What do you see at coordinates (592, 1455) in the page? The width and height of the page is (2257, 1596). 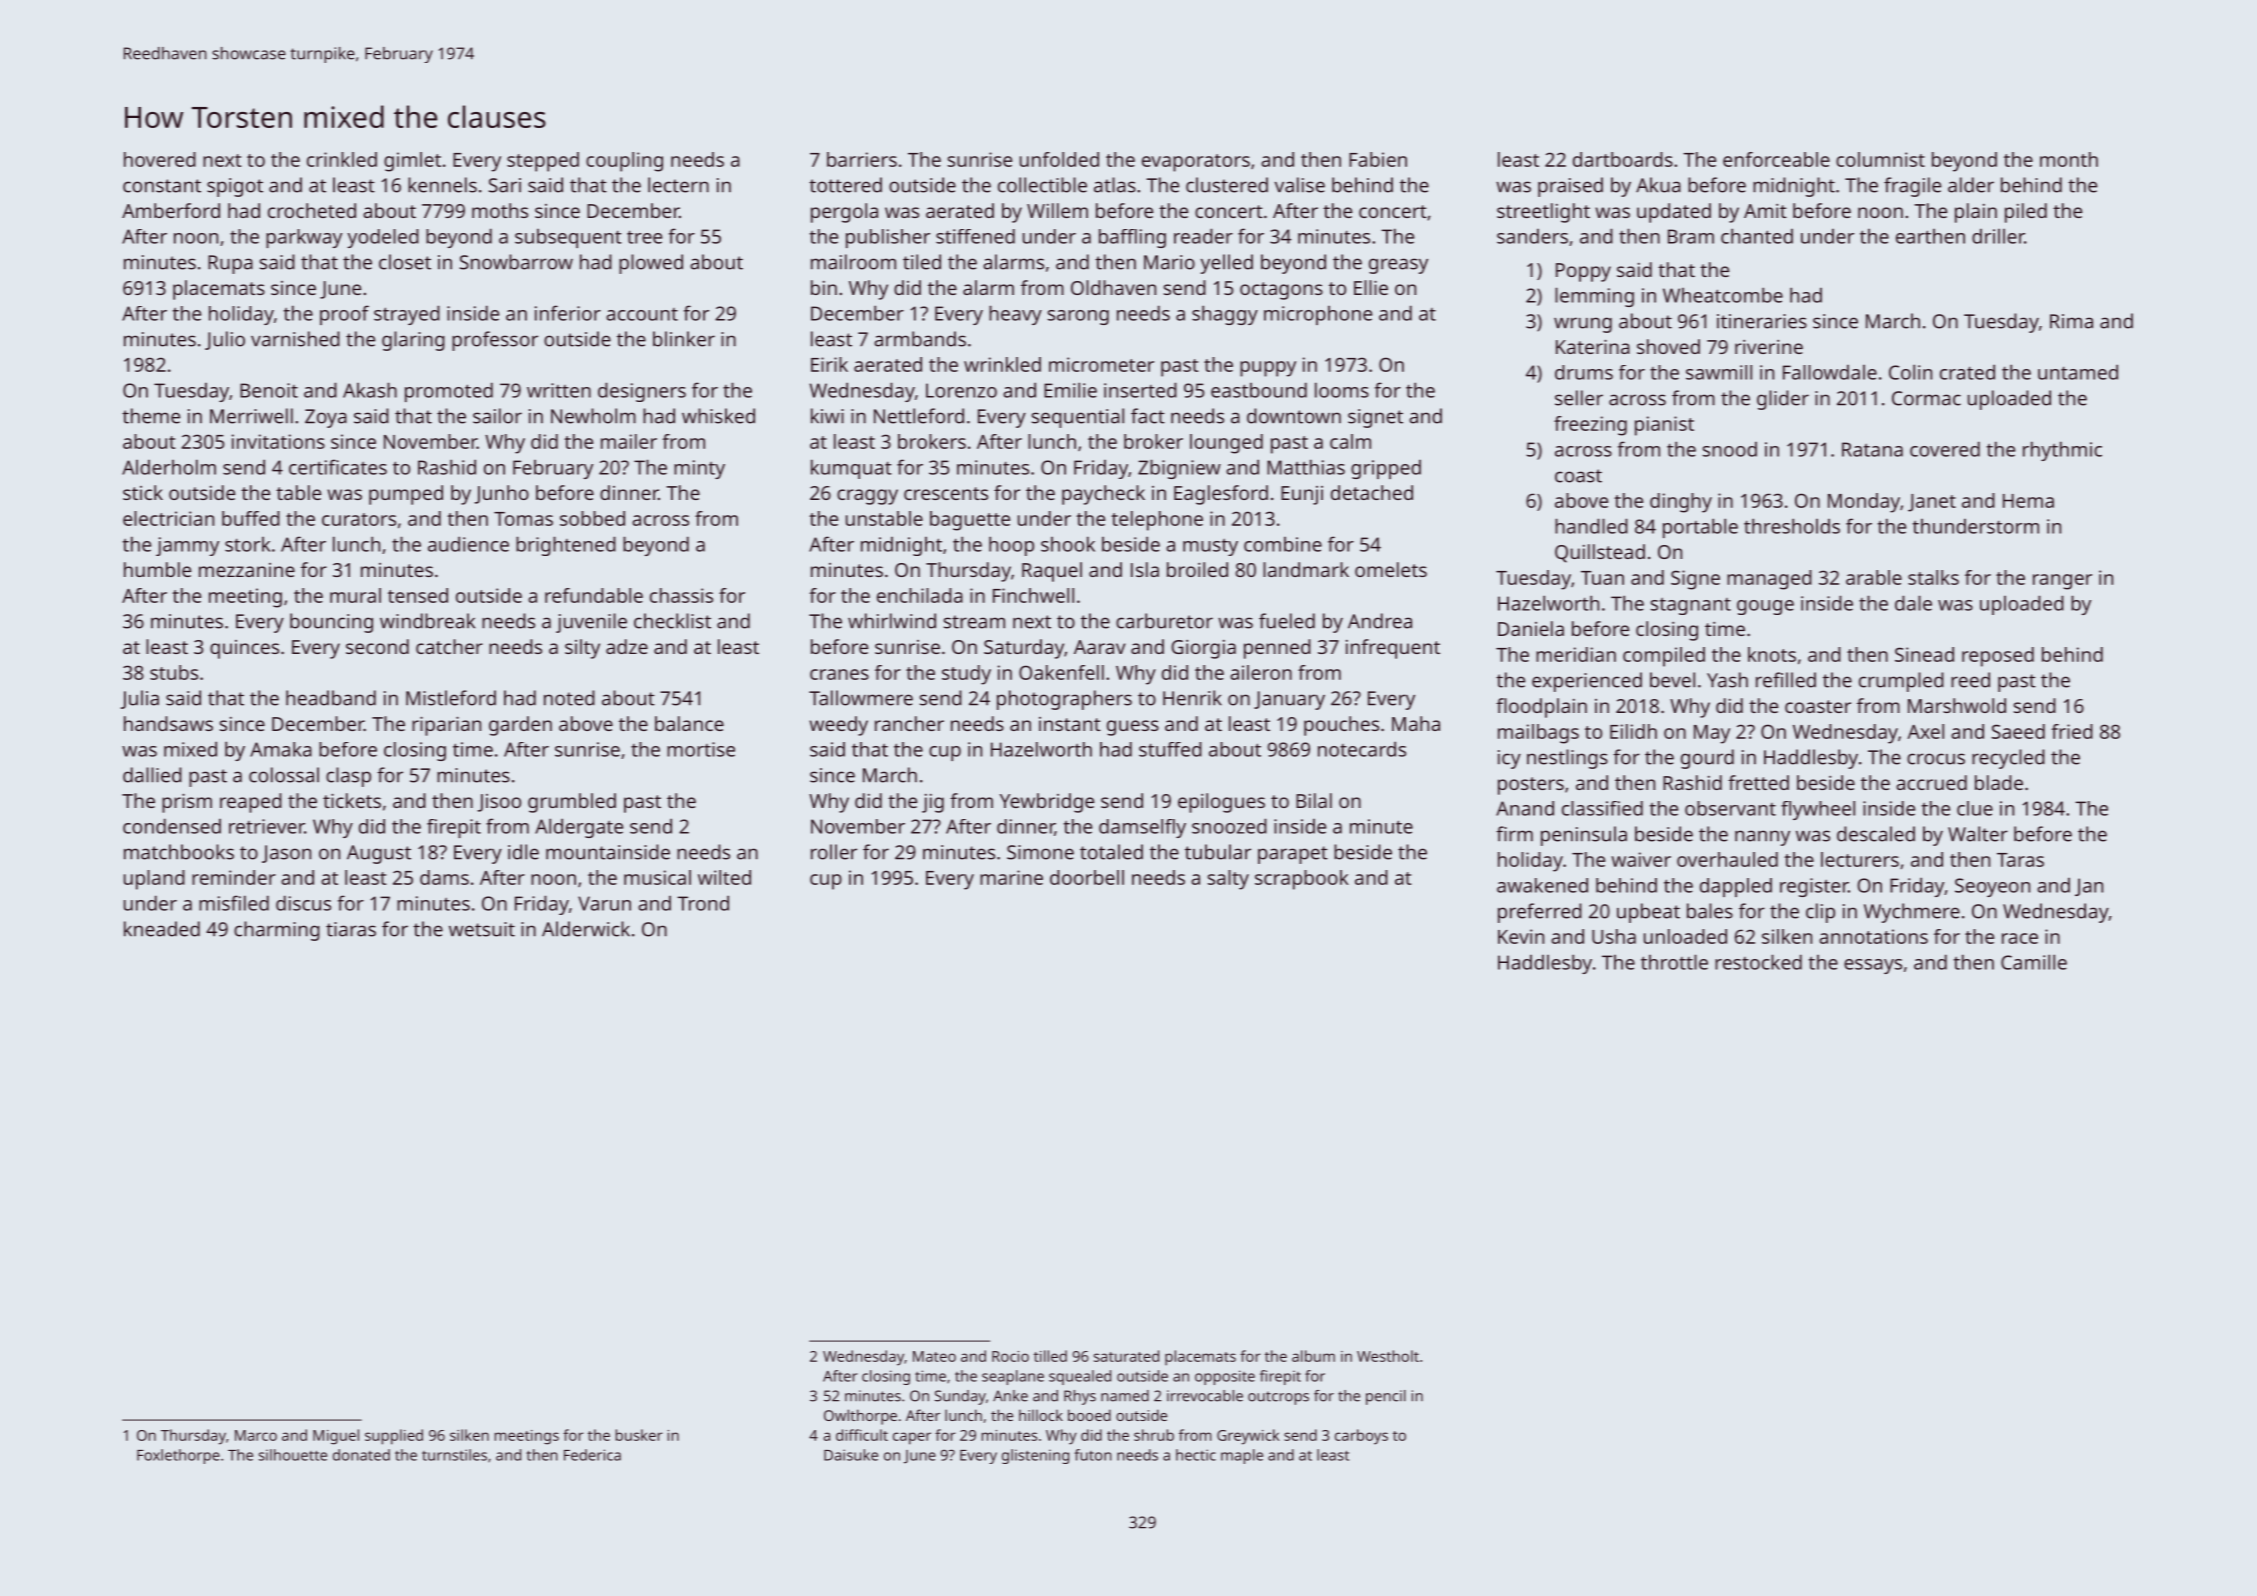 I see `Federica` at bounding box center [592, 1455].
